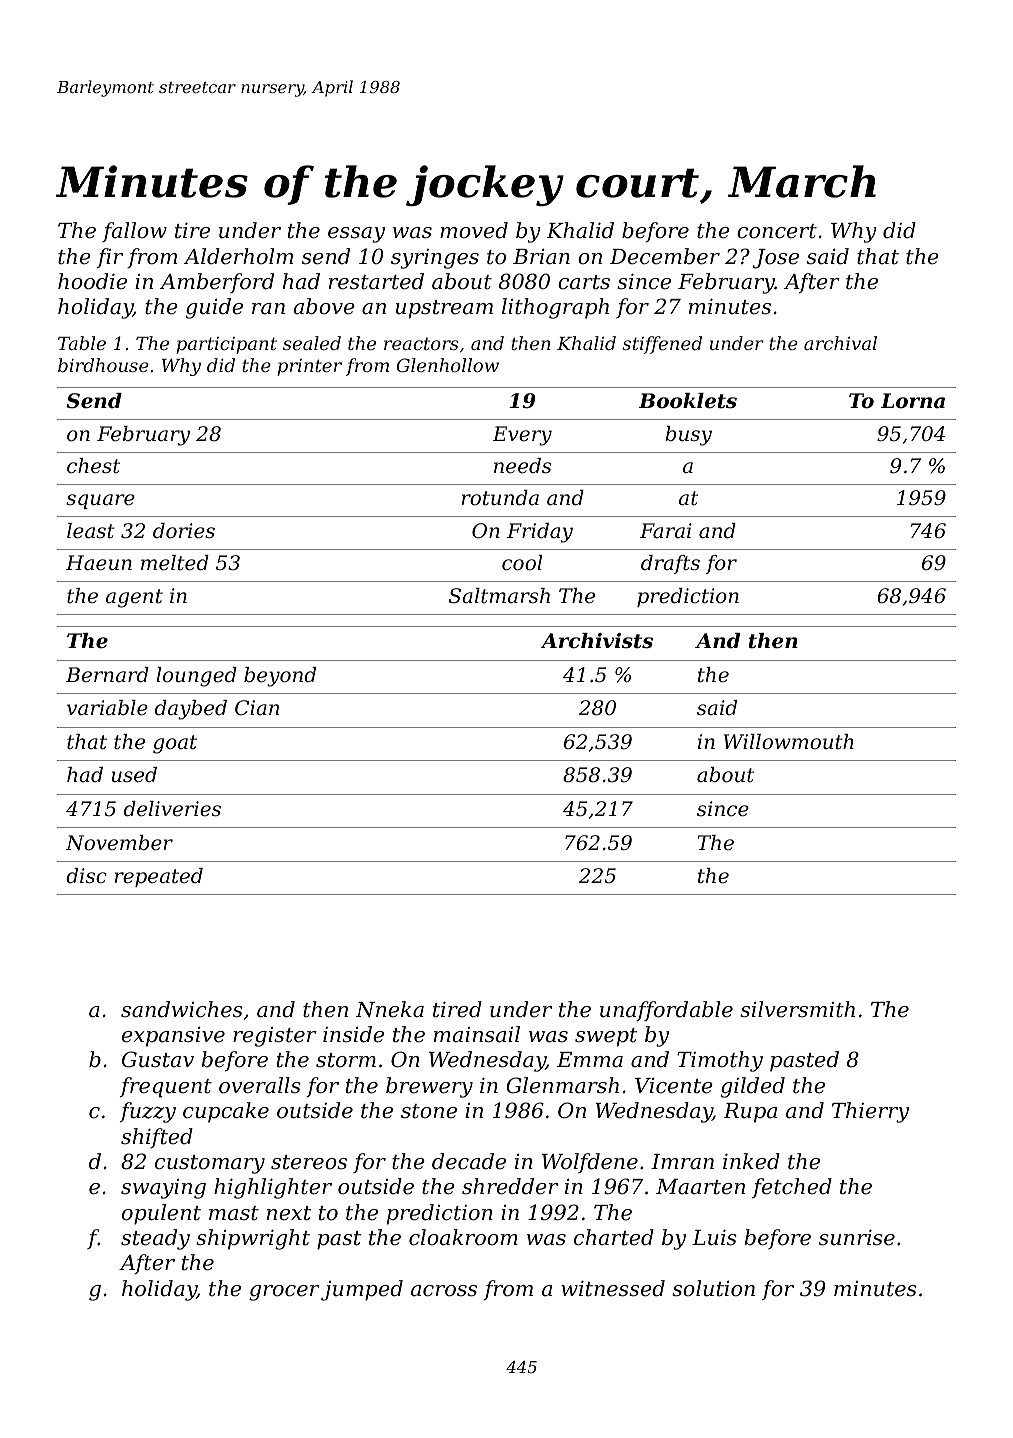 Image resolution: width=1013 pixels, height=1438 pixels. Describe the element at coordinates (184, 531) in the document. I see `dories` at that location.
